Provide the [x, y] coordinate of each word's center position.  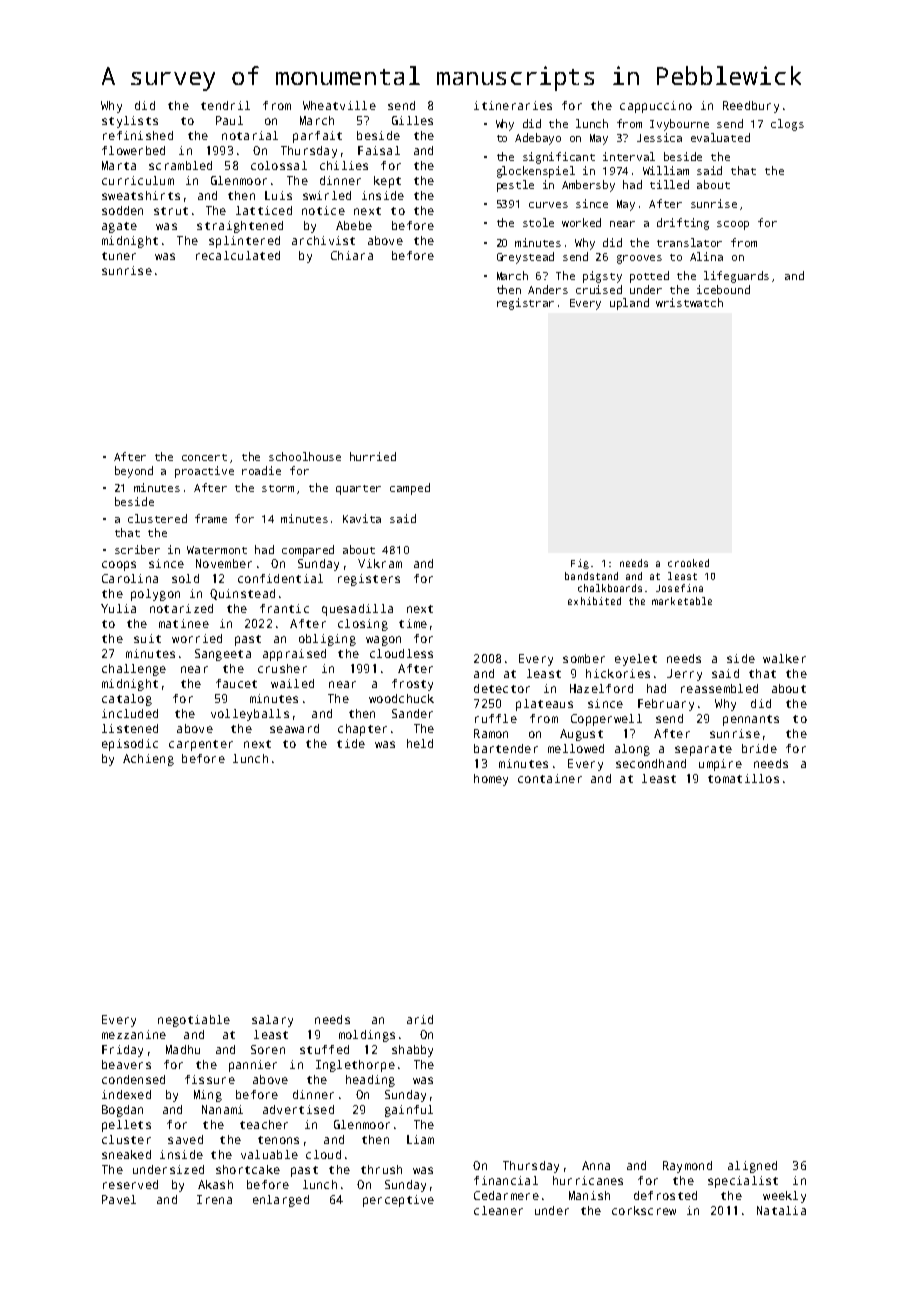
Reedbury [751, 107]
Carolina [130, 578]
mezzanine [134, 1034]
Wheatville [339, 105]
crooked [688, 563]
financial [506, 1180]
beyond [134, 472]
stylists [130, 122]
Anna [596, 1165]
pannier [253, 1066]
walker [784, 658]
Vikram [380, 563]
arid [420, 1019]
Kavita [362, 518]
